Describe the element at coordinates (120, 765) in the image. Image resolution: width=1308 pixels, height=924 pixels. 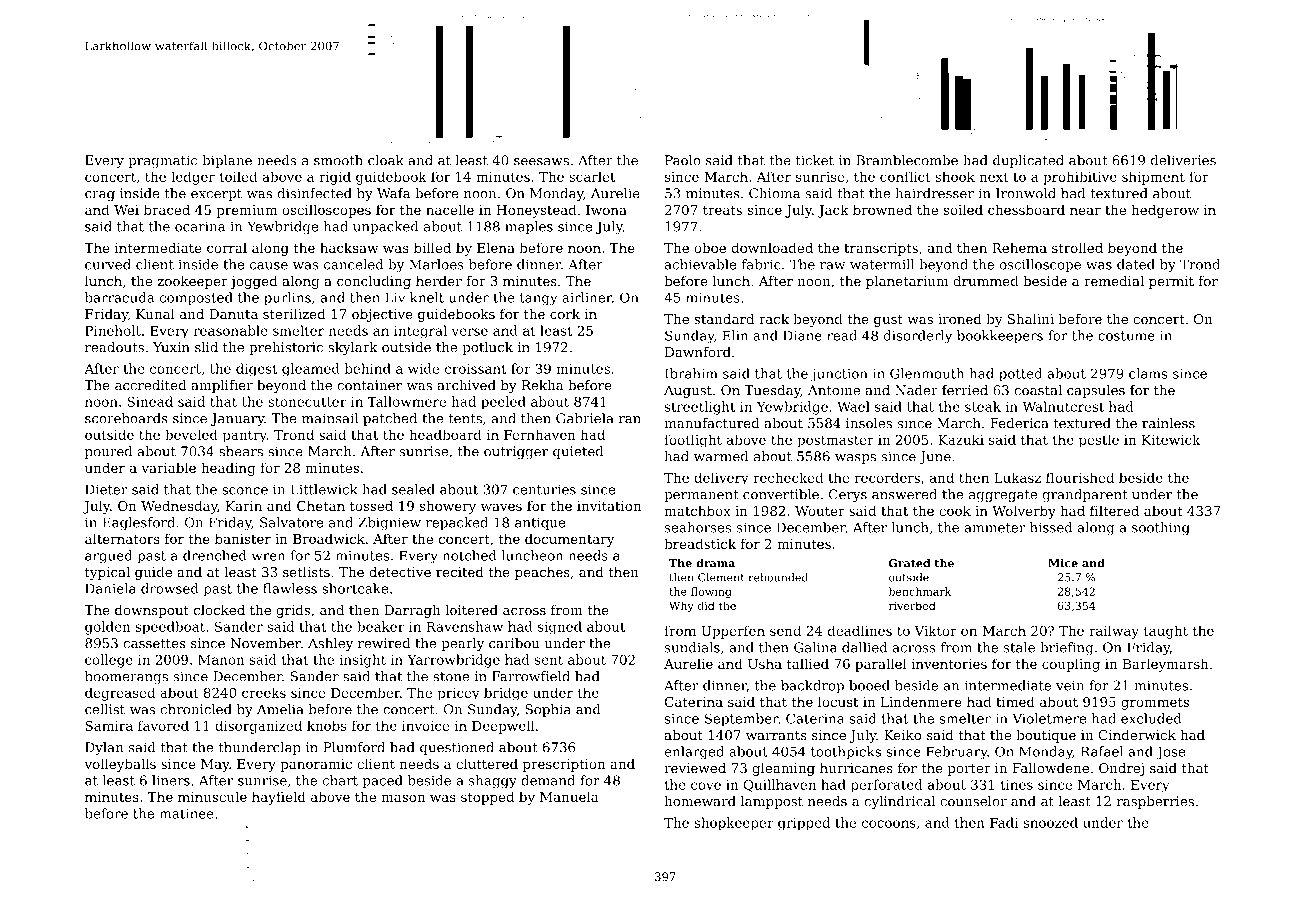
I see `volleyballs` at that location.
